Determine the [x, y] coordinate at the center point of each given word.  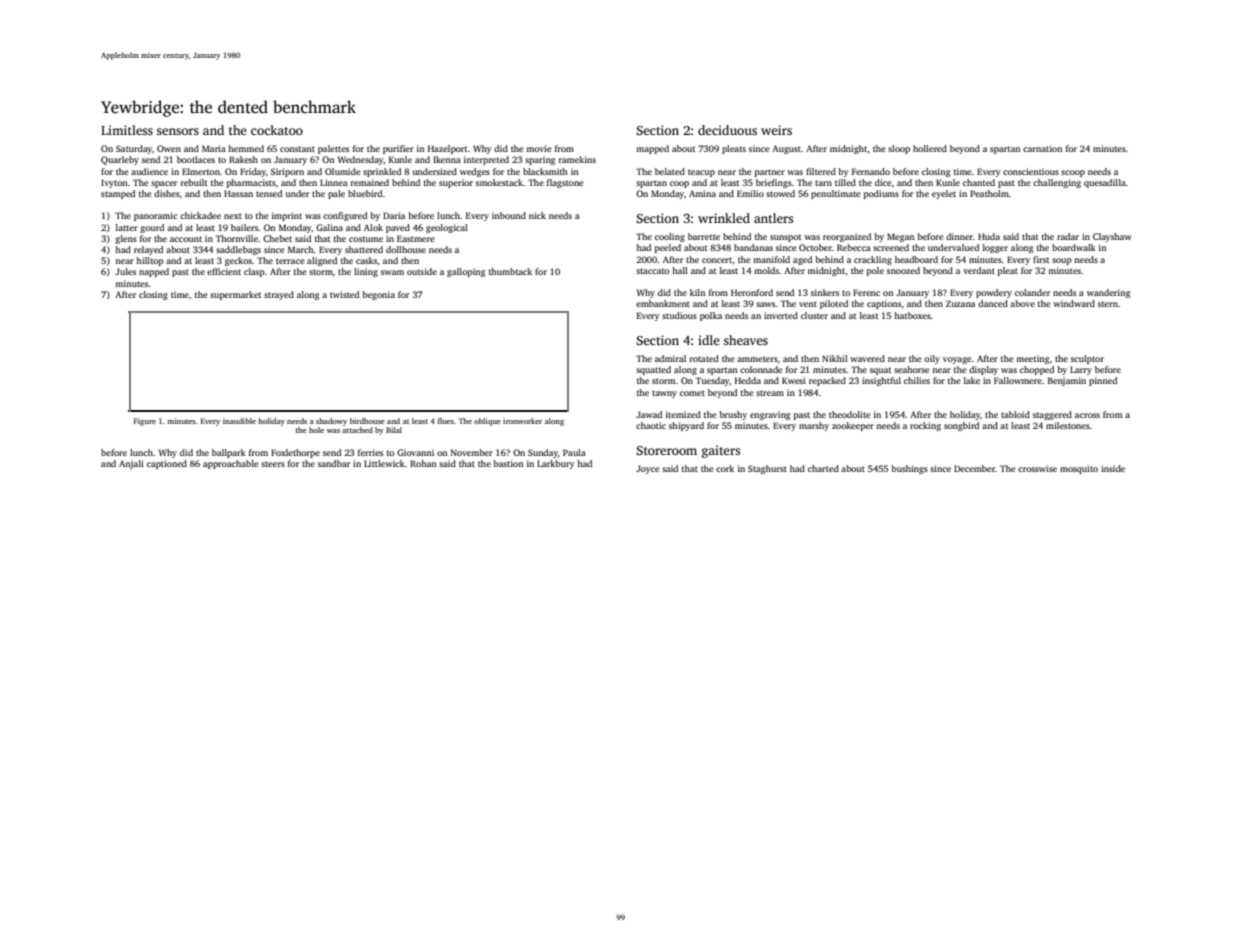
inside [1113, 468]
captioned [167, 464]
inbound [509, 215]
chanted [979, 182]
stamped [118, 194]
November [472, 452]
